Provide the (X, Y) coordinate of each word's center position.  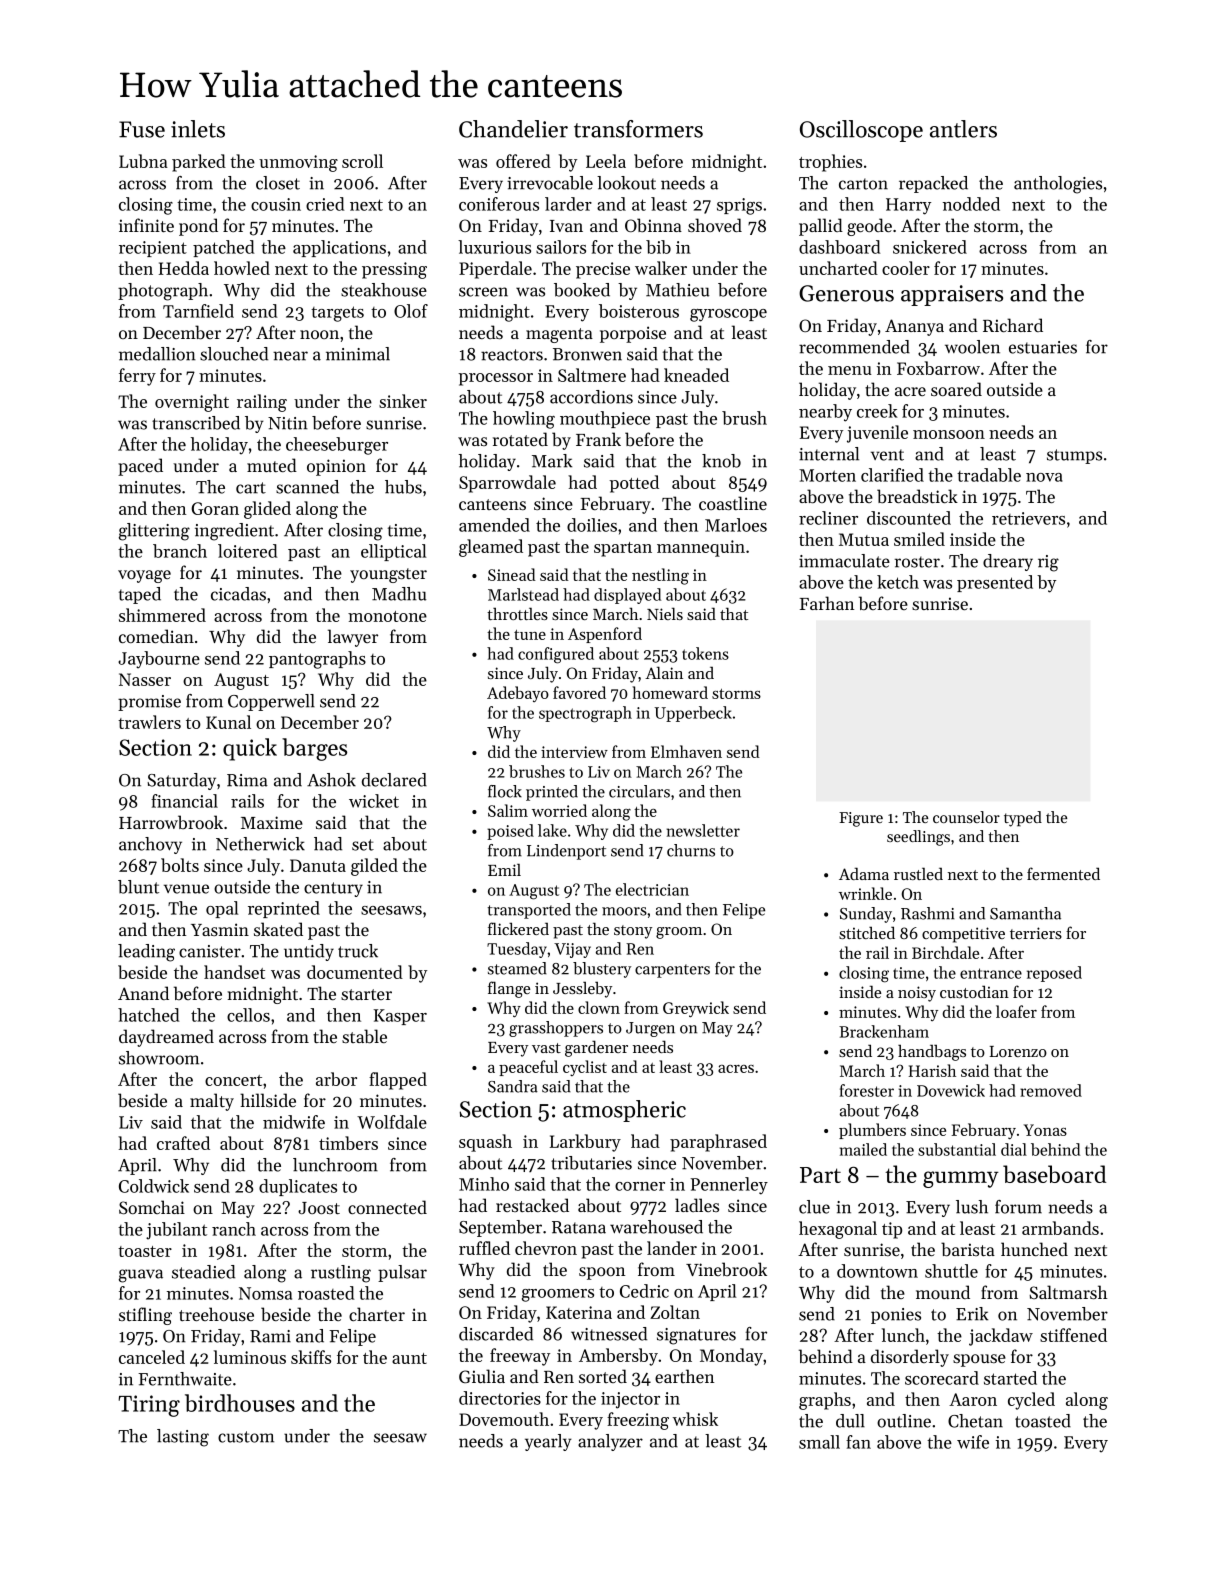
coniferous (499, 204)
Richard (1013, 325)
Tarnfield (198, 311)
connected (387, 1207)
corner (640, 1186)
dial (1014, 1149)
